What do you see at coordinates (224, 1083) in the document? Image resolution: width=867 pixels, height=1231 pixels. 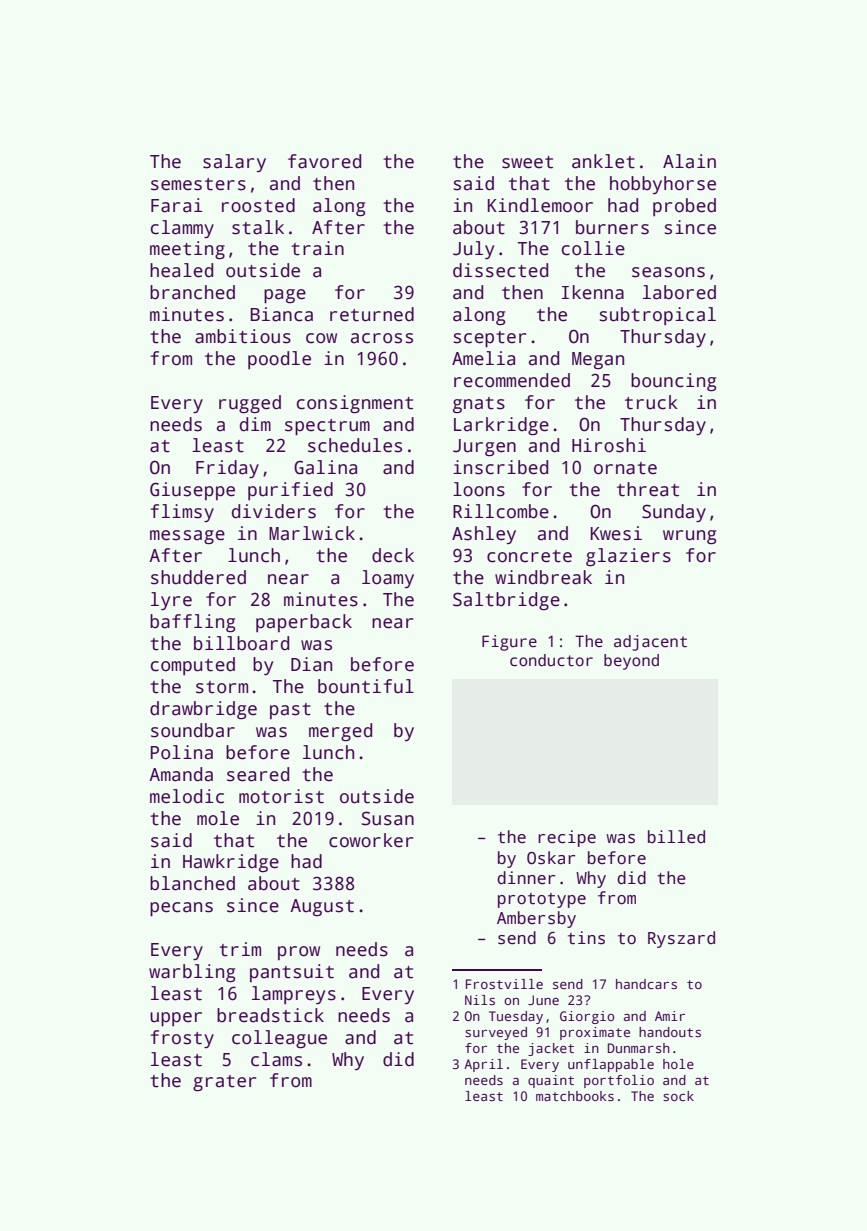 I see `grater` at bounding box center [224, 1083].
